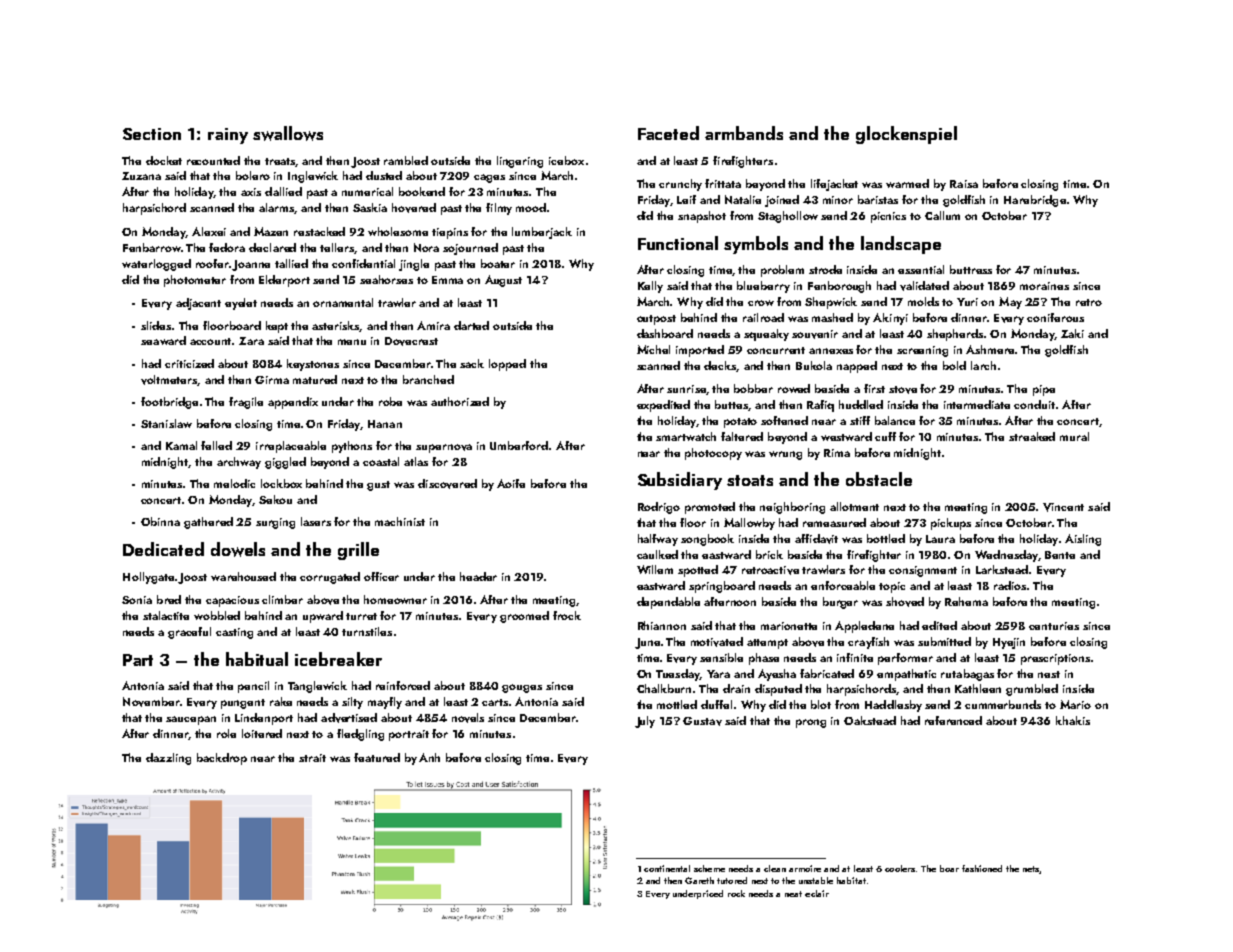 The width and height of the screenshot is (1233, 952). Describe the element at coordinates (1035, 201) in the screenshot. I see `Harebridge` at that location.
